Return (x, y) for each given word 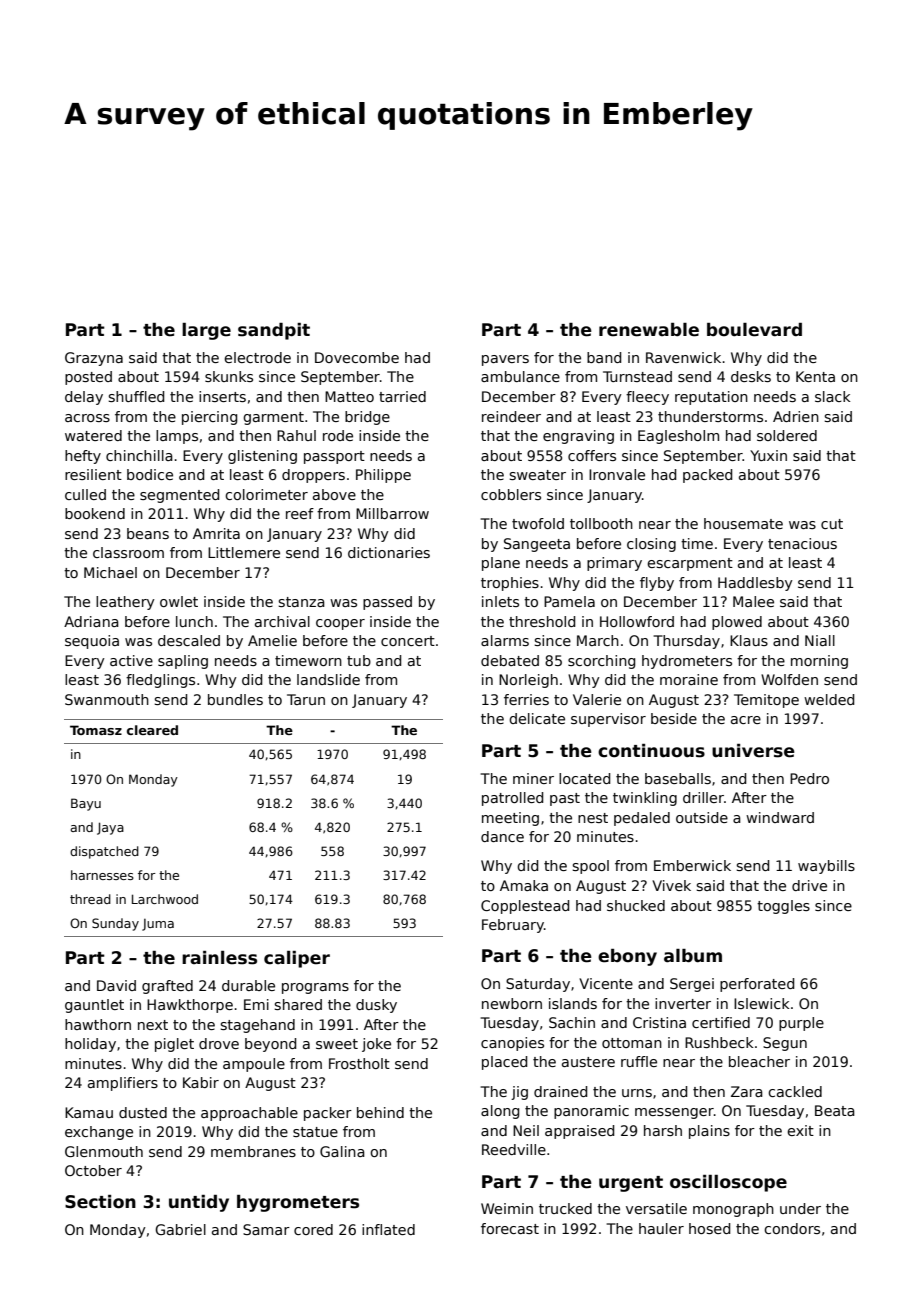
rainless (219, 958)
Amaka (524, 885)
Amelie (272, 640)
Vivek (671, 885)
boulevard (754, 330)
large (206, 331)
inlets (500, 601)
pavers (505, 360)
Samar (266, 1229)
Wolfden (789, 679)
